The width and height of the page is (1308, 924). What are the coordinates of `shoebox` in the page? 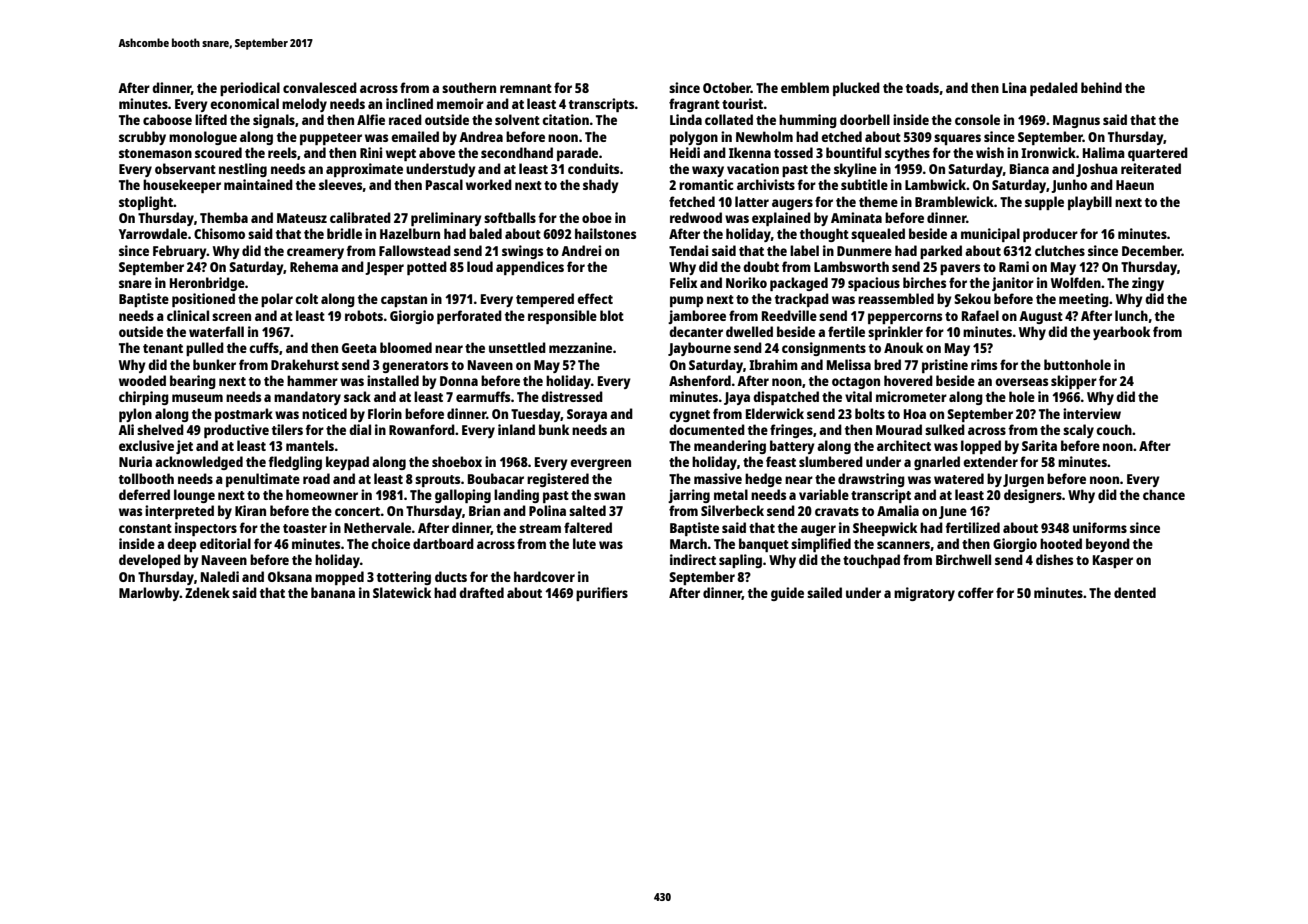 It's located at (457, 461).
